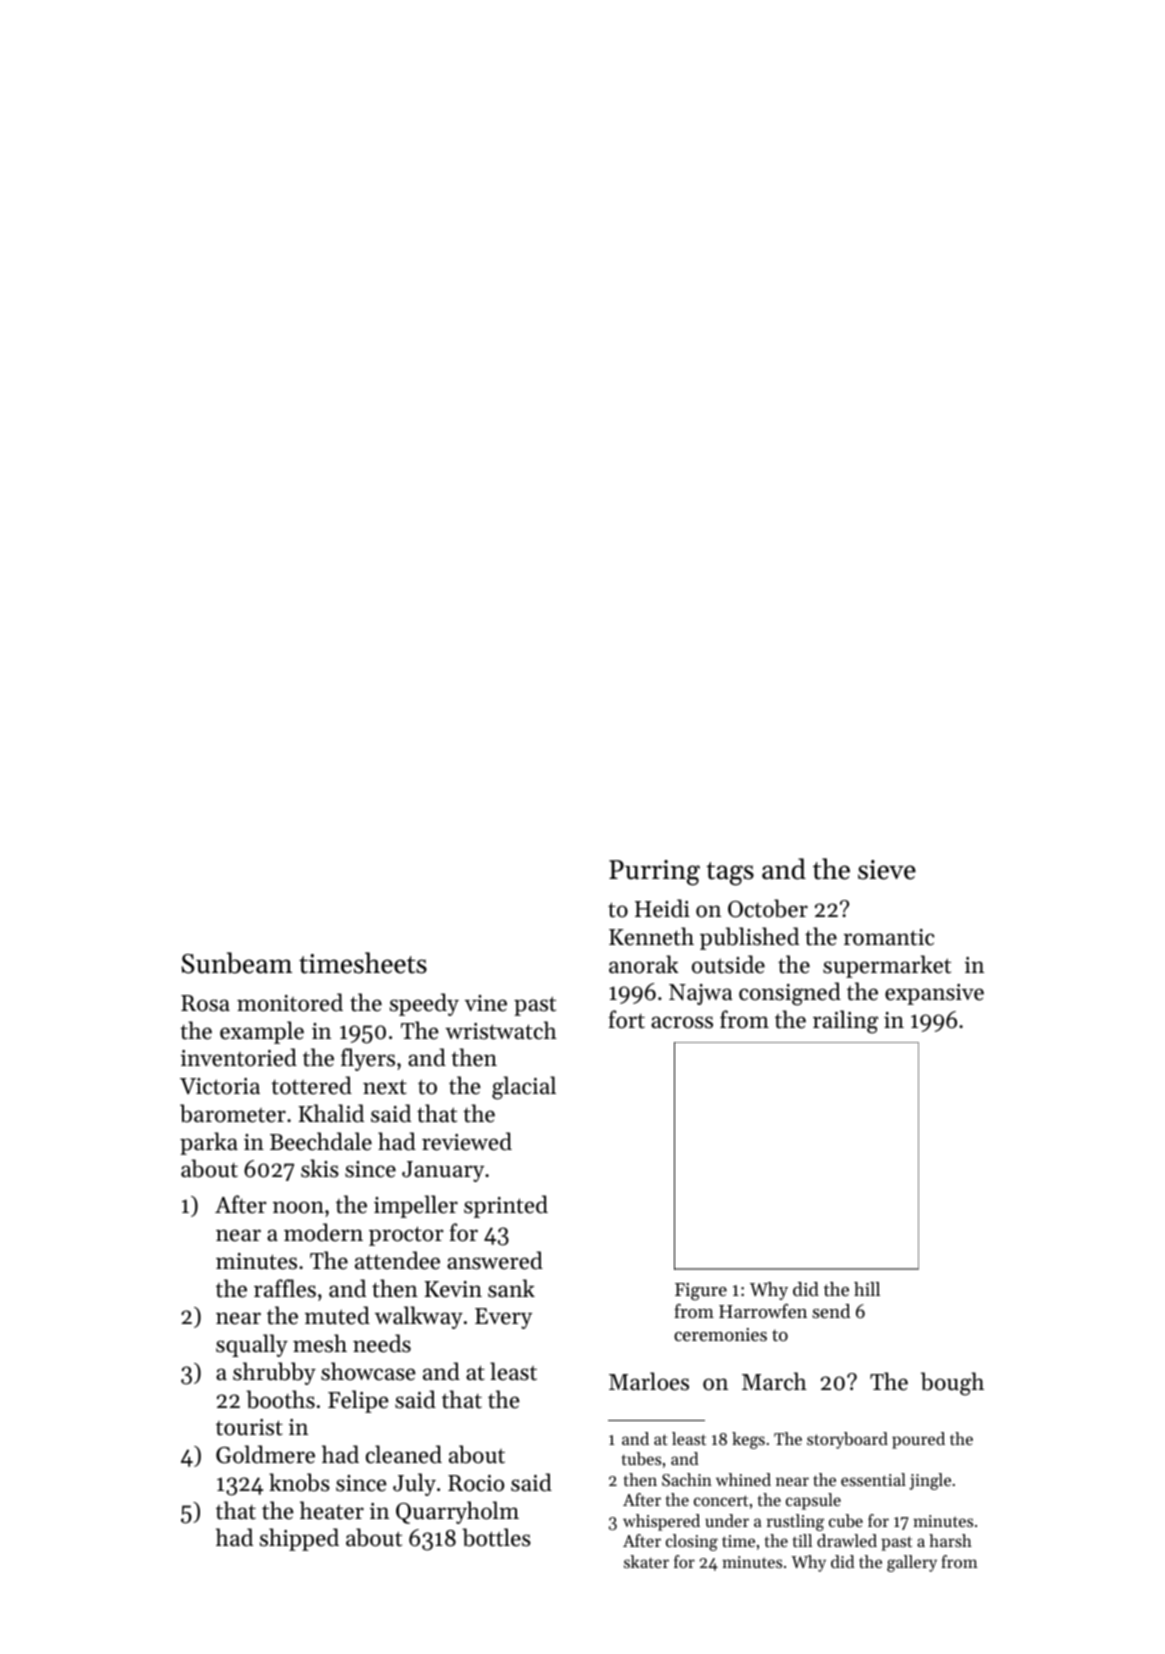 The height and width of the screenshot is (1654, 1165). What do you see at coordinates (506, 1206) in the screenshot?
I see `sprinted` at bounding box center [506, 1206].
